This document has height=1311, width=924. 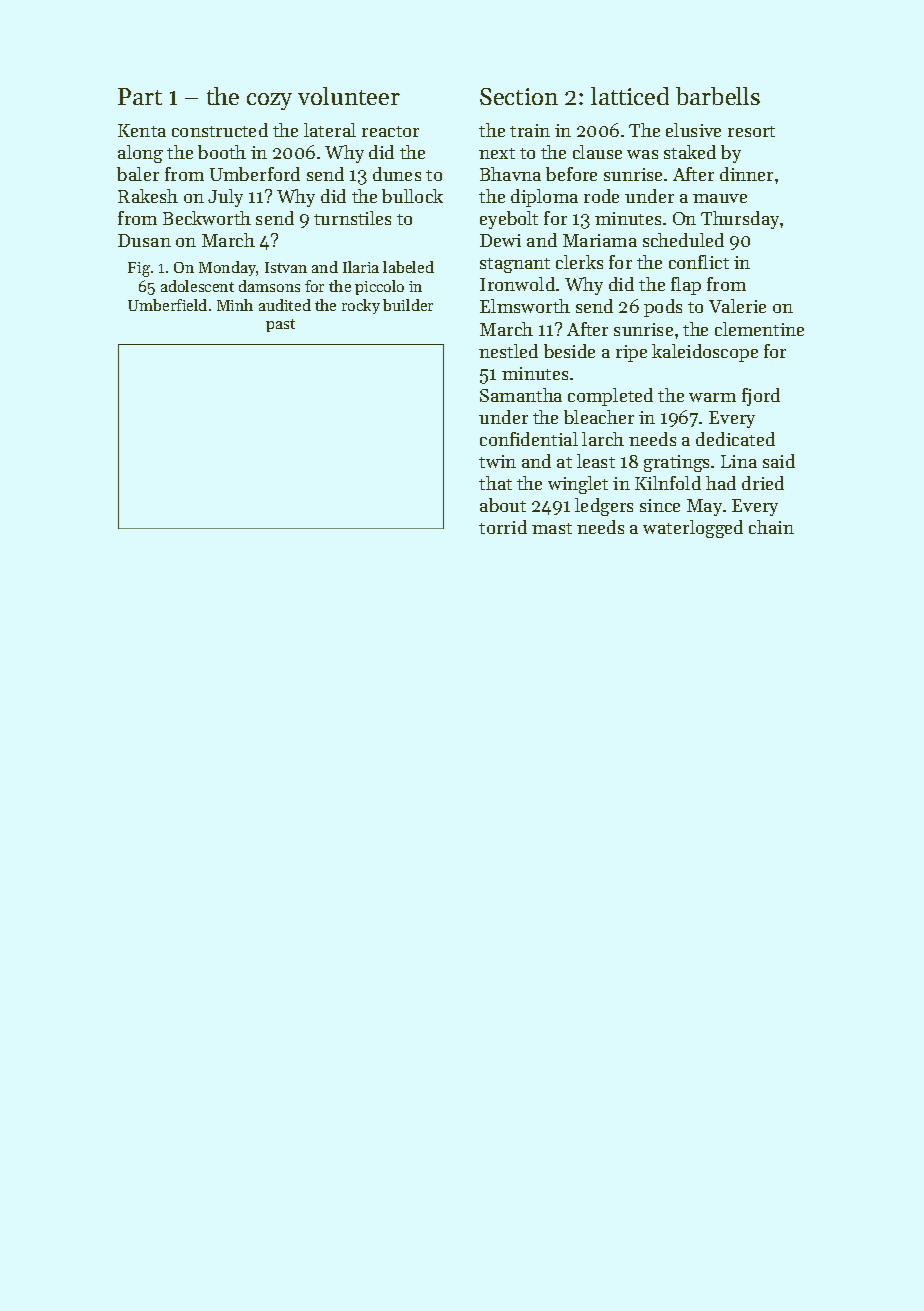 I want to click on twin, so click(x=497, y=461).
